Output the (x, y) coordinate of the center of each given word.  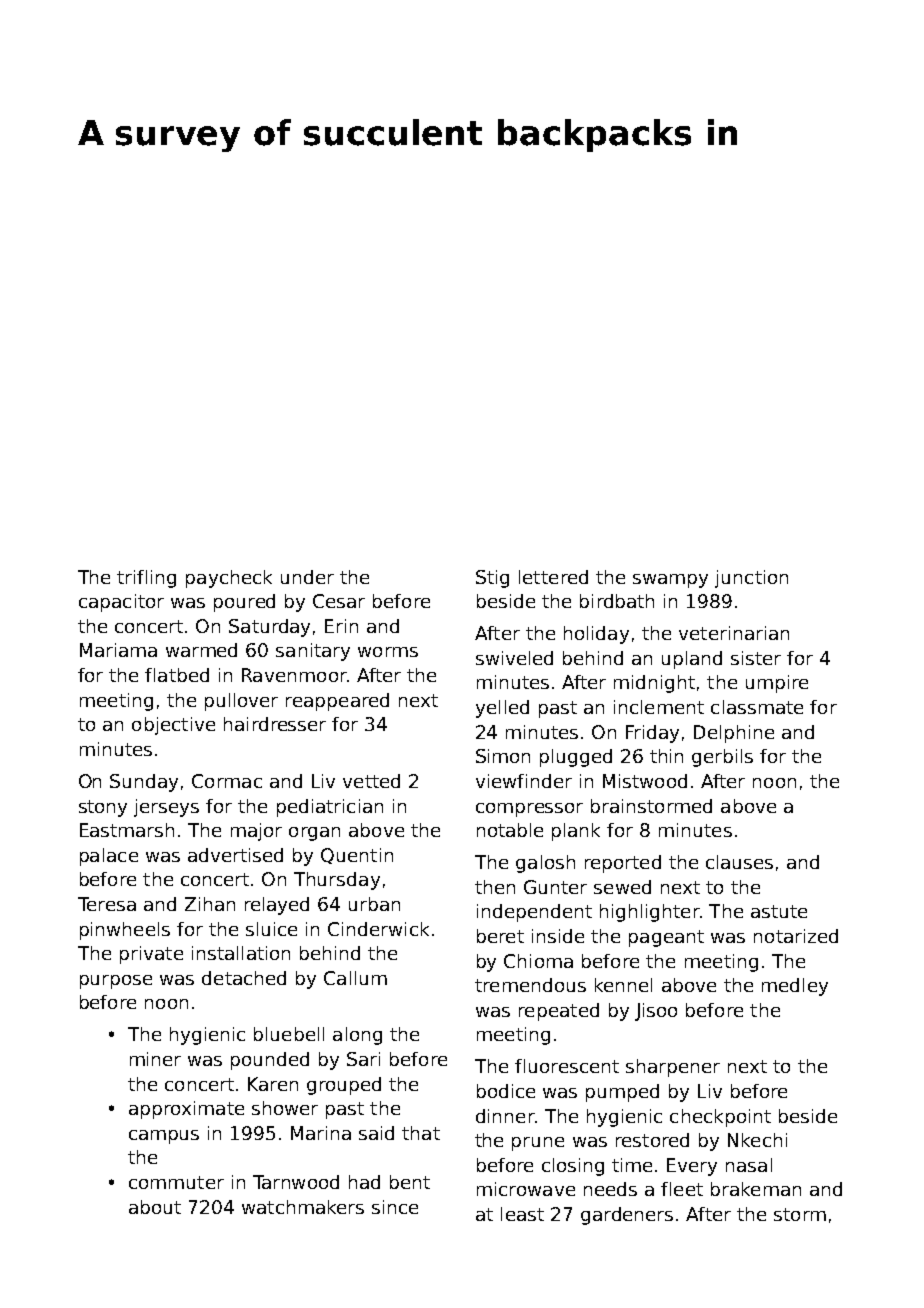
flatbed (177, 675)
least (522, 1214)
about (155, 1207)
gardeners (627, 1216)
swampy (670, 581)
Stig (492, 579)
